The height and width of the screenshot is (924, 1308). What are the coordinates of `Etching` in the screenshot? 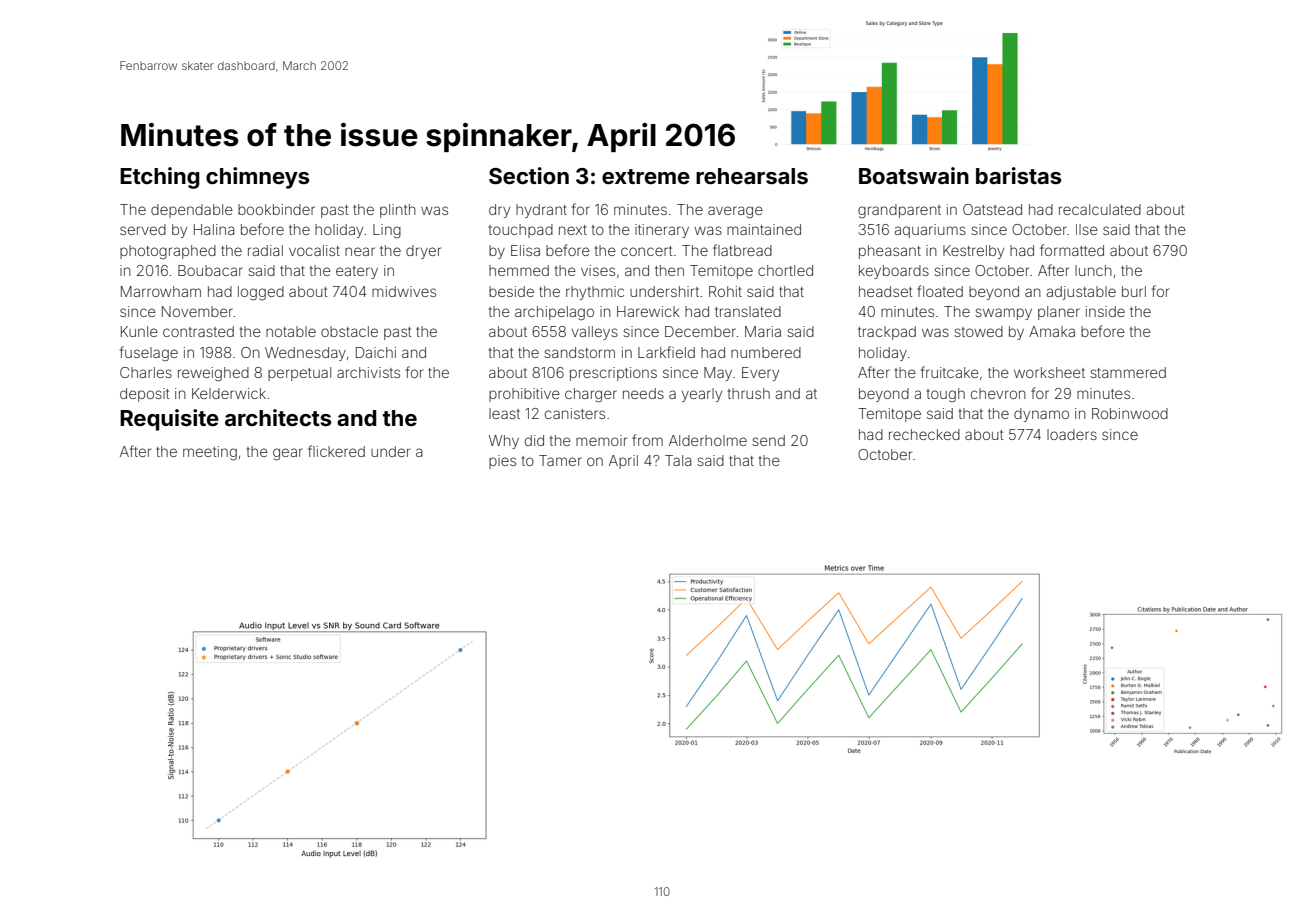 It's located at (160, 178).
